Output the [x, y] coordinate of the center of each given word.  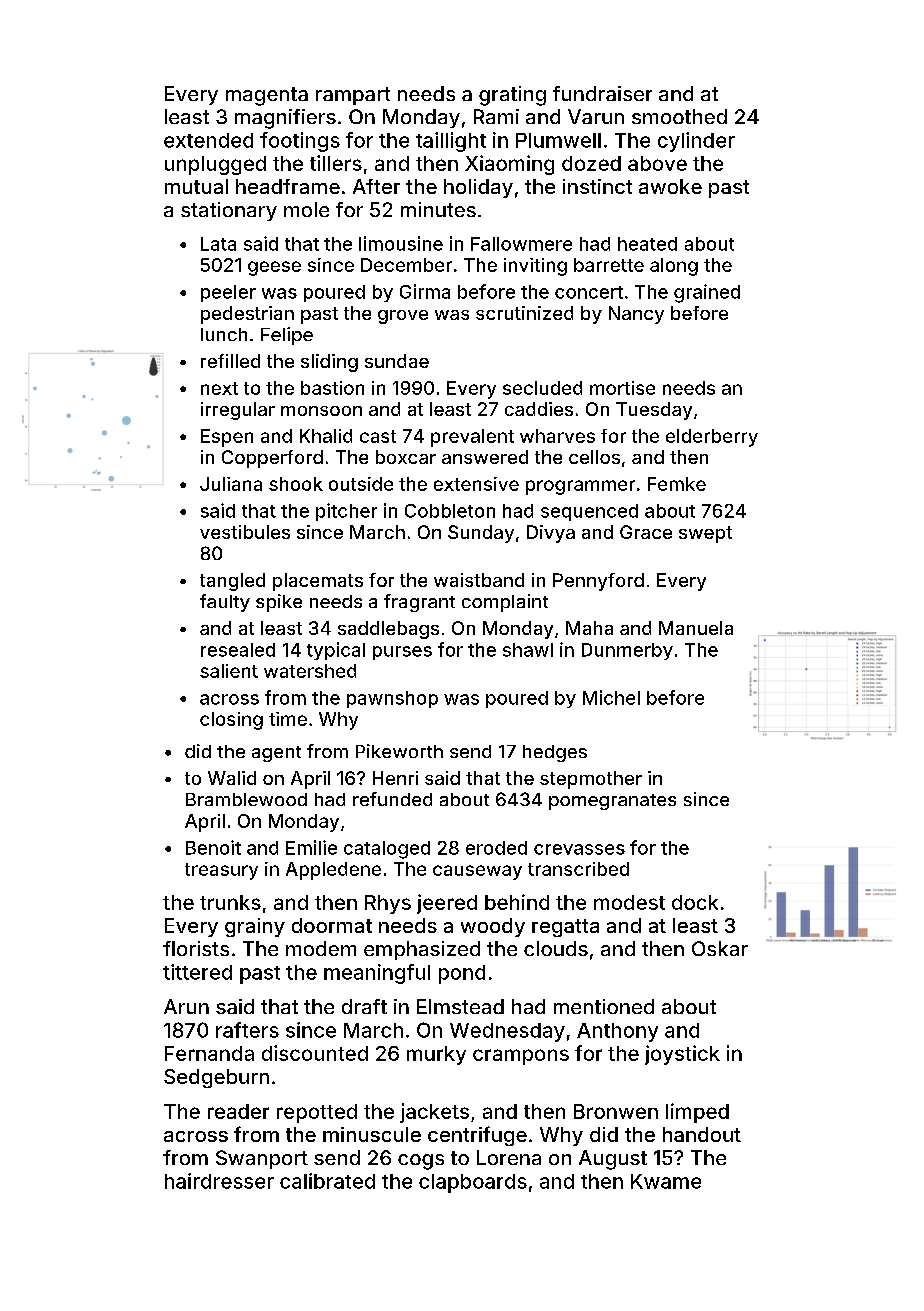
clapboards [473, 1183]
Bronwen [616, 1111]
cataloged [387, 850]
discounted [315, 1053]
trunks [230, 902]
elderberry [712, 438]
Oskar [720, 948]
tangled [232, 582]
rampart [353, 96]
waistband [479, 580]
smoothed [679, 116]
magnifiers [285, 119]
